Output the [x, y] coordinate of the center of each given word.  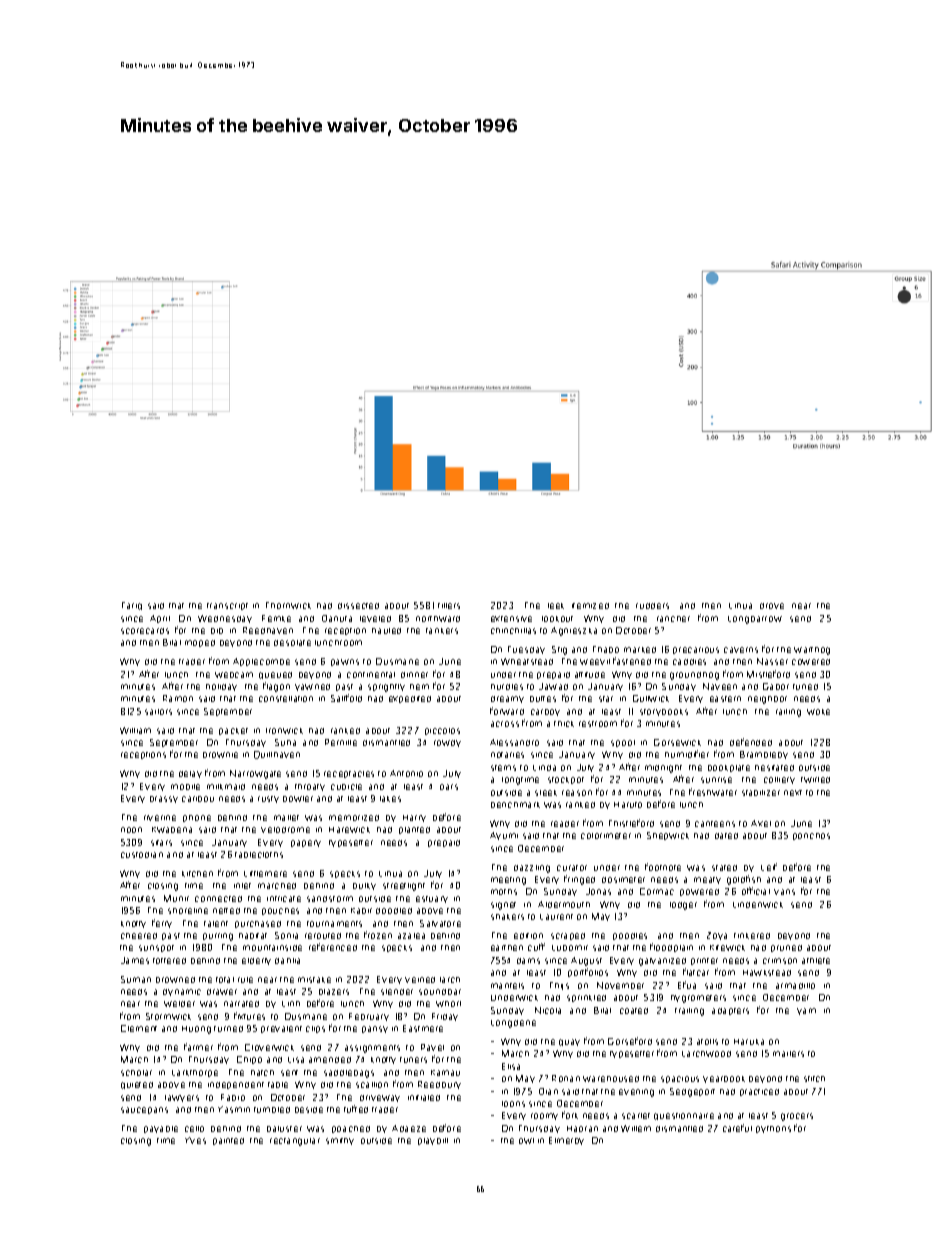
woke [818, 712]
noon [131, 830]
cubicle [346, 787]
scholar [136, 1073]
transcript [227, 606]
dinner [414, 675]
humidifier [687, 754]
